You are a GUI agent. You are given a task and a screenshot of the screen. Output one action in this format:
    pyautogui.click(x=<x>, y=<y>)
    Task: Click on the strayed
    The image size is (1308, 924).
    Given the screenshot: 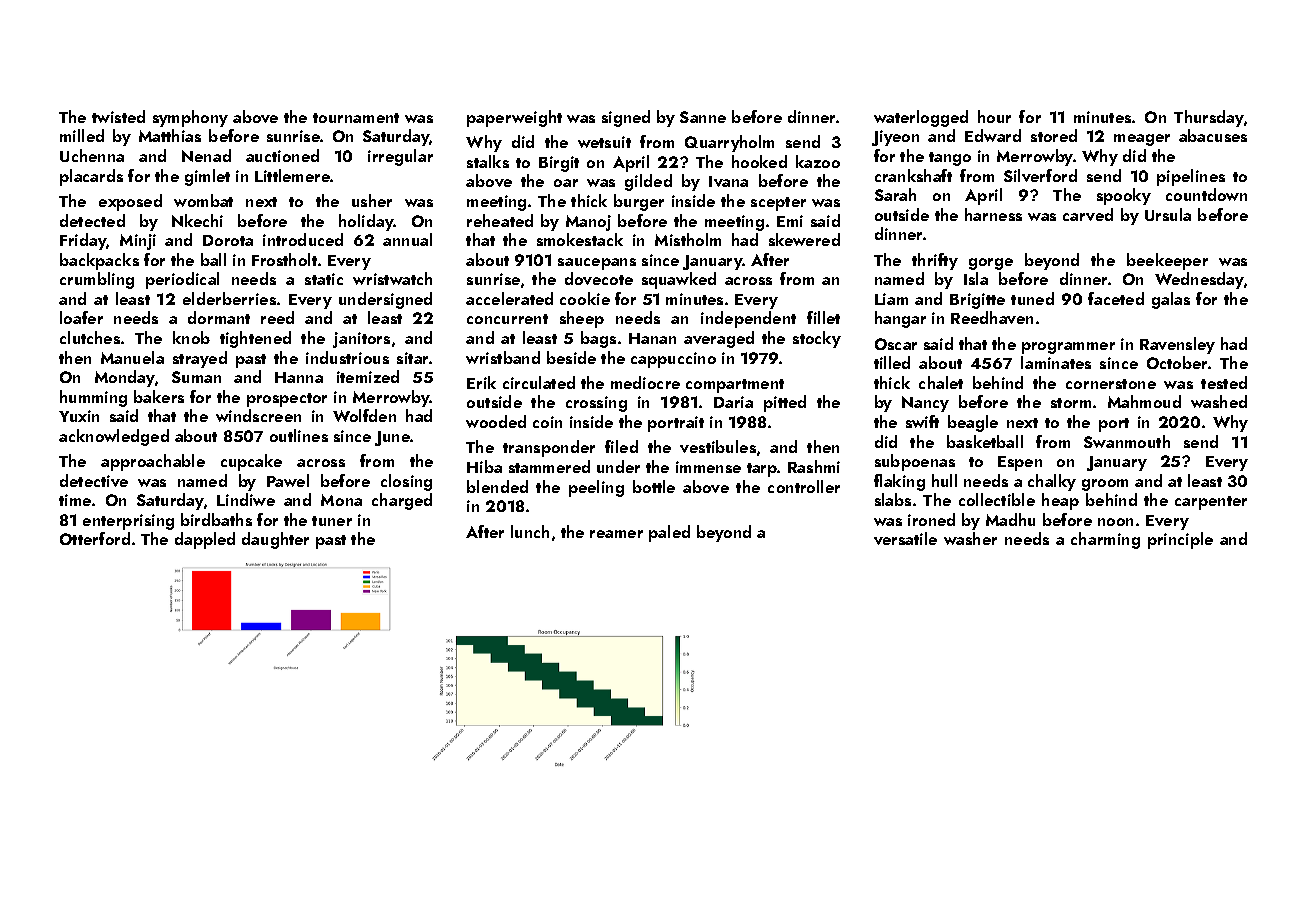 What is the action you would take?
    pyautogui.click(x=200, y=359)
